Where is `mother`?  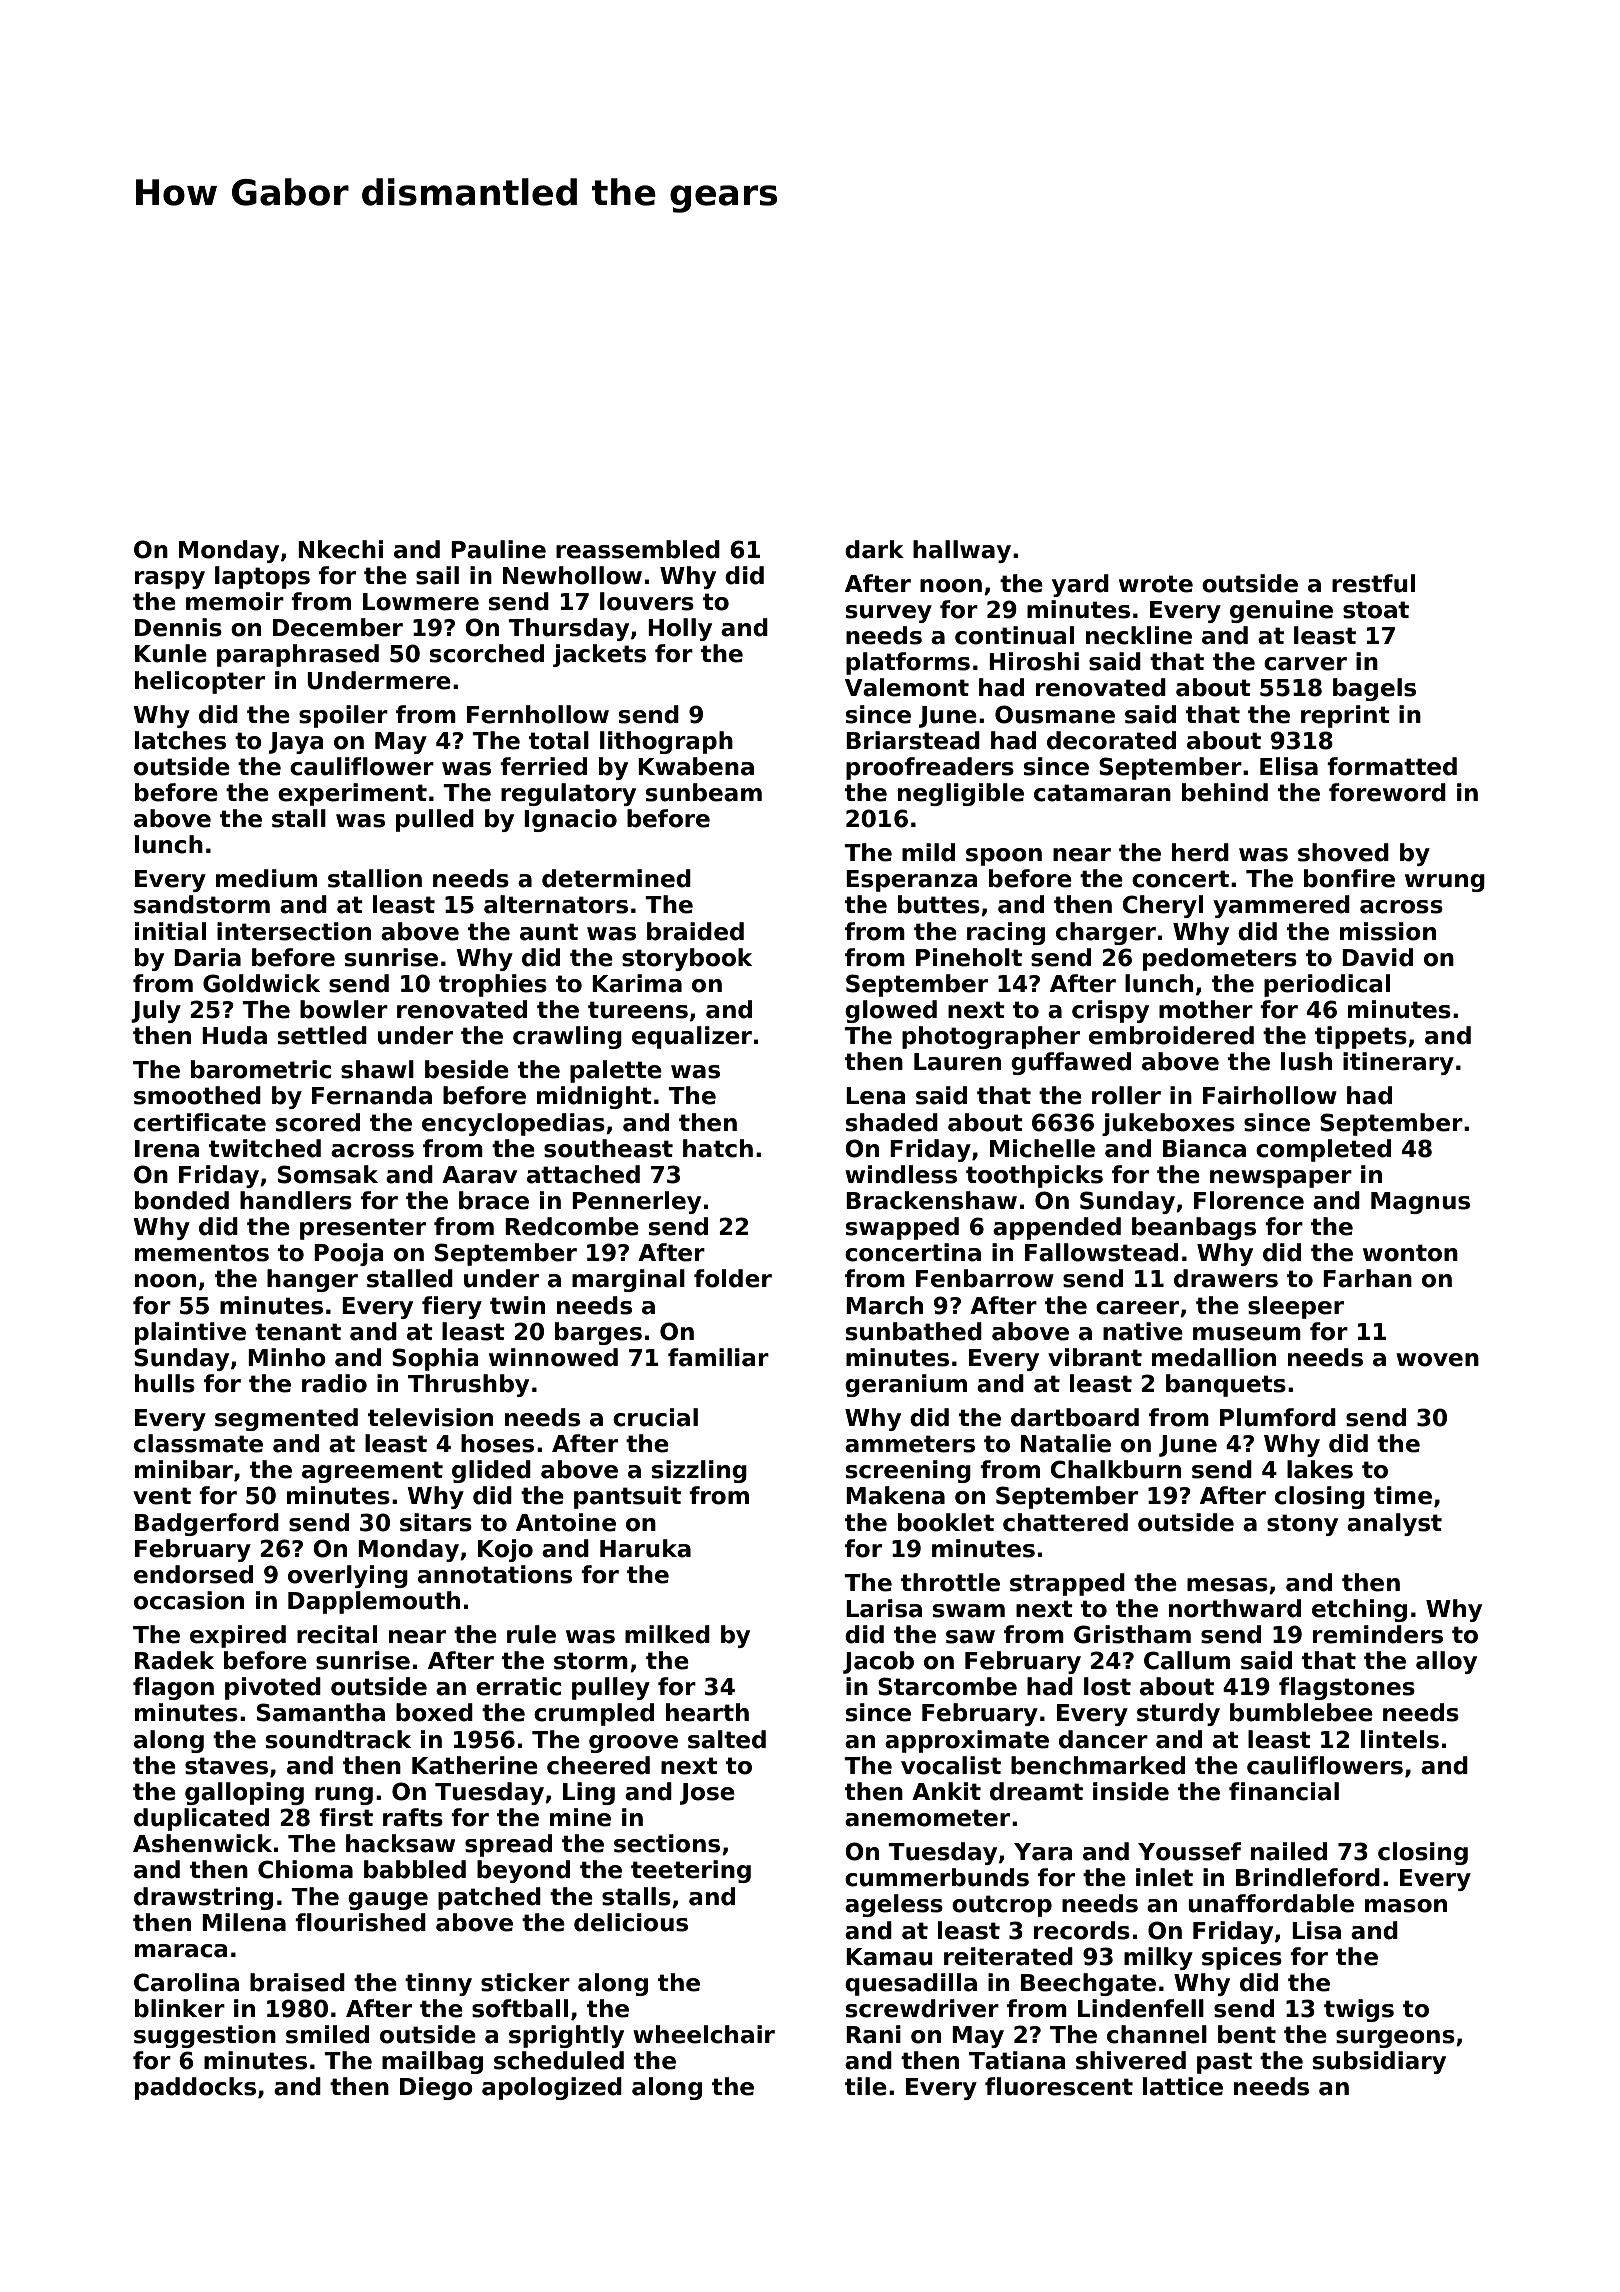 mother is located at coordinates (1206, 1009).
